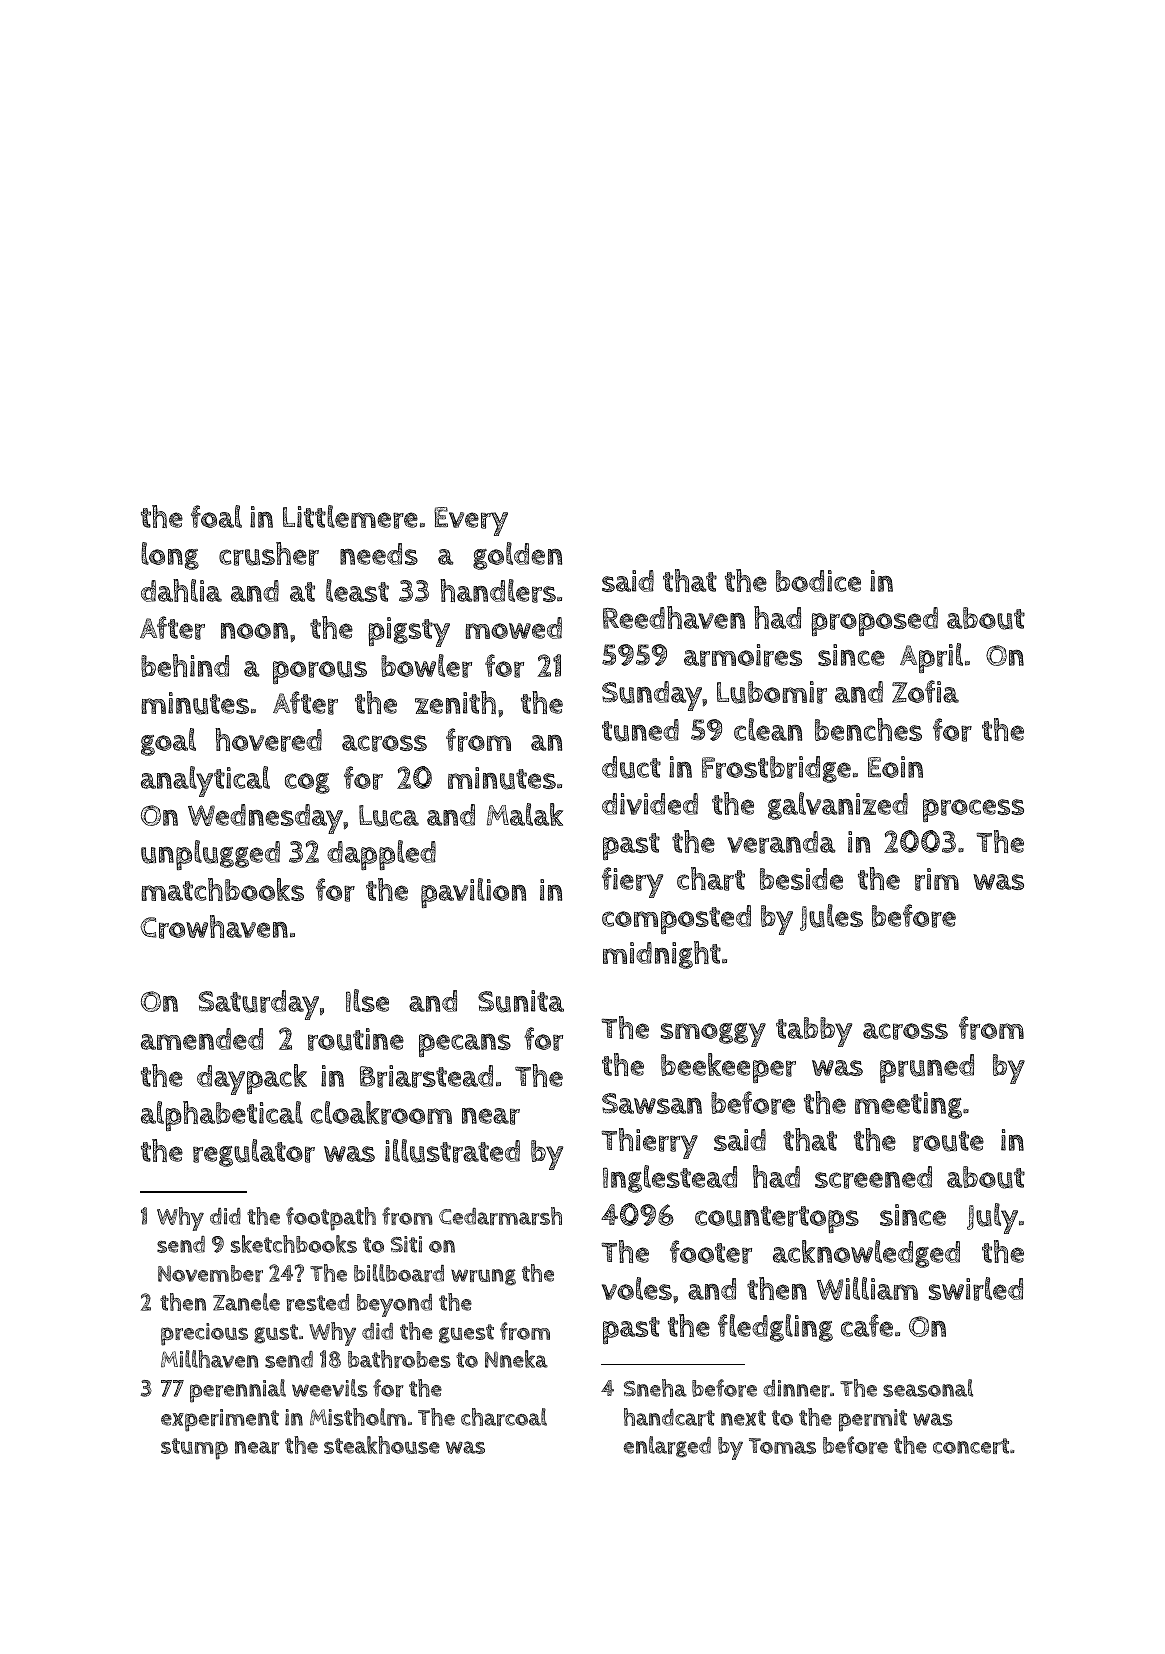 The width and height of the screenshot is (1165, 1654). I want to click on regulator, so click(254, 1153).
